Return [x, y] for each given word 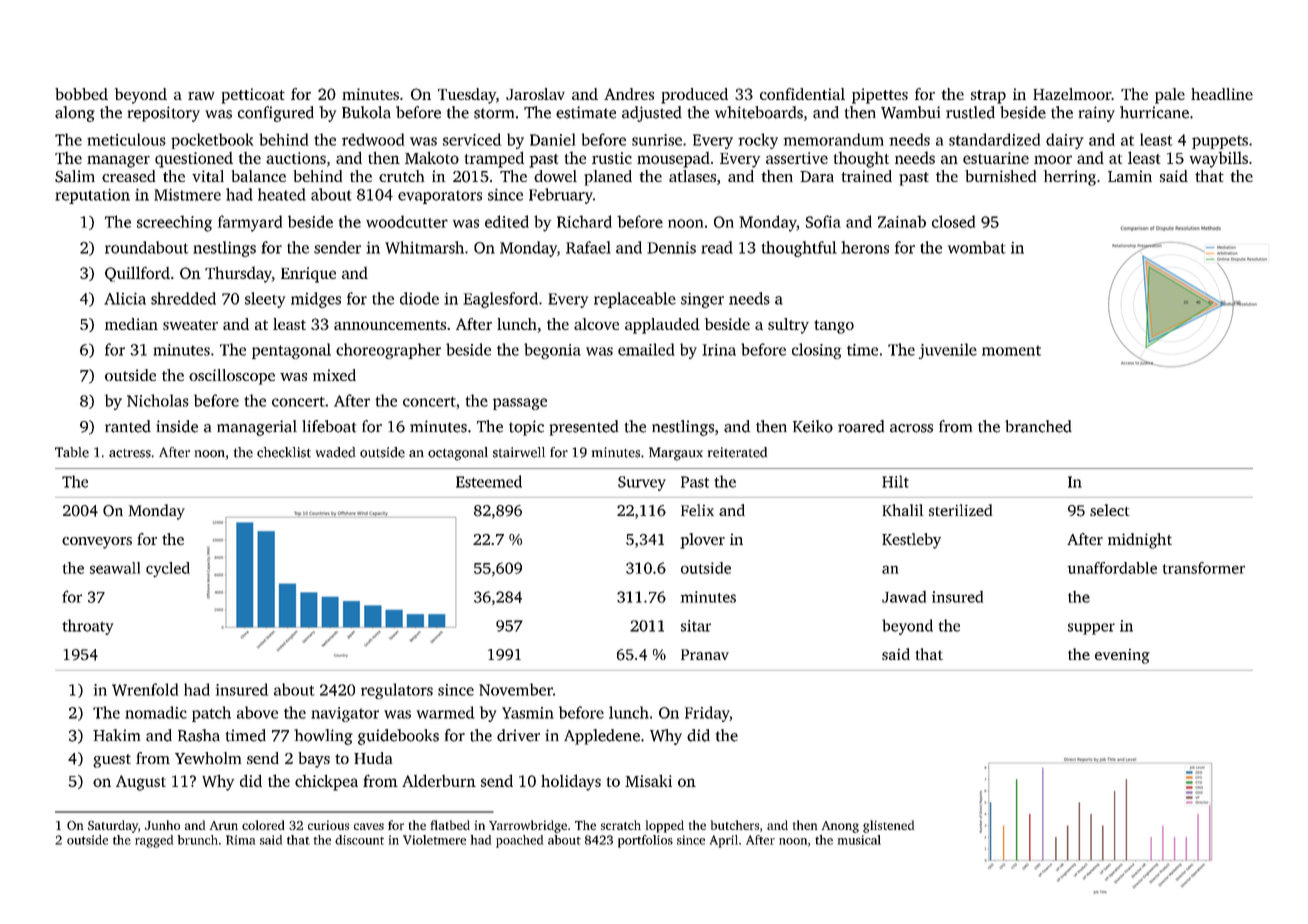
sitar [696, 626]
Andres [629, 94]
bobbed [81, 94]
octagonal [458, 454]
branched [1038, 426]
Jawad [904, 597]
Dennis [671, 248]
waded [335, 452]
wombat [976, 247]
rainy [1097, 114]
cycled [168, 569]
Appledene [602, 737]
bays [314, 760]
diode [419, 298]
